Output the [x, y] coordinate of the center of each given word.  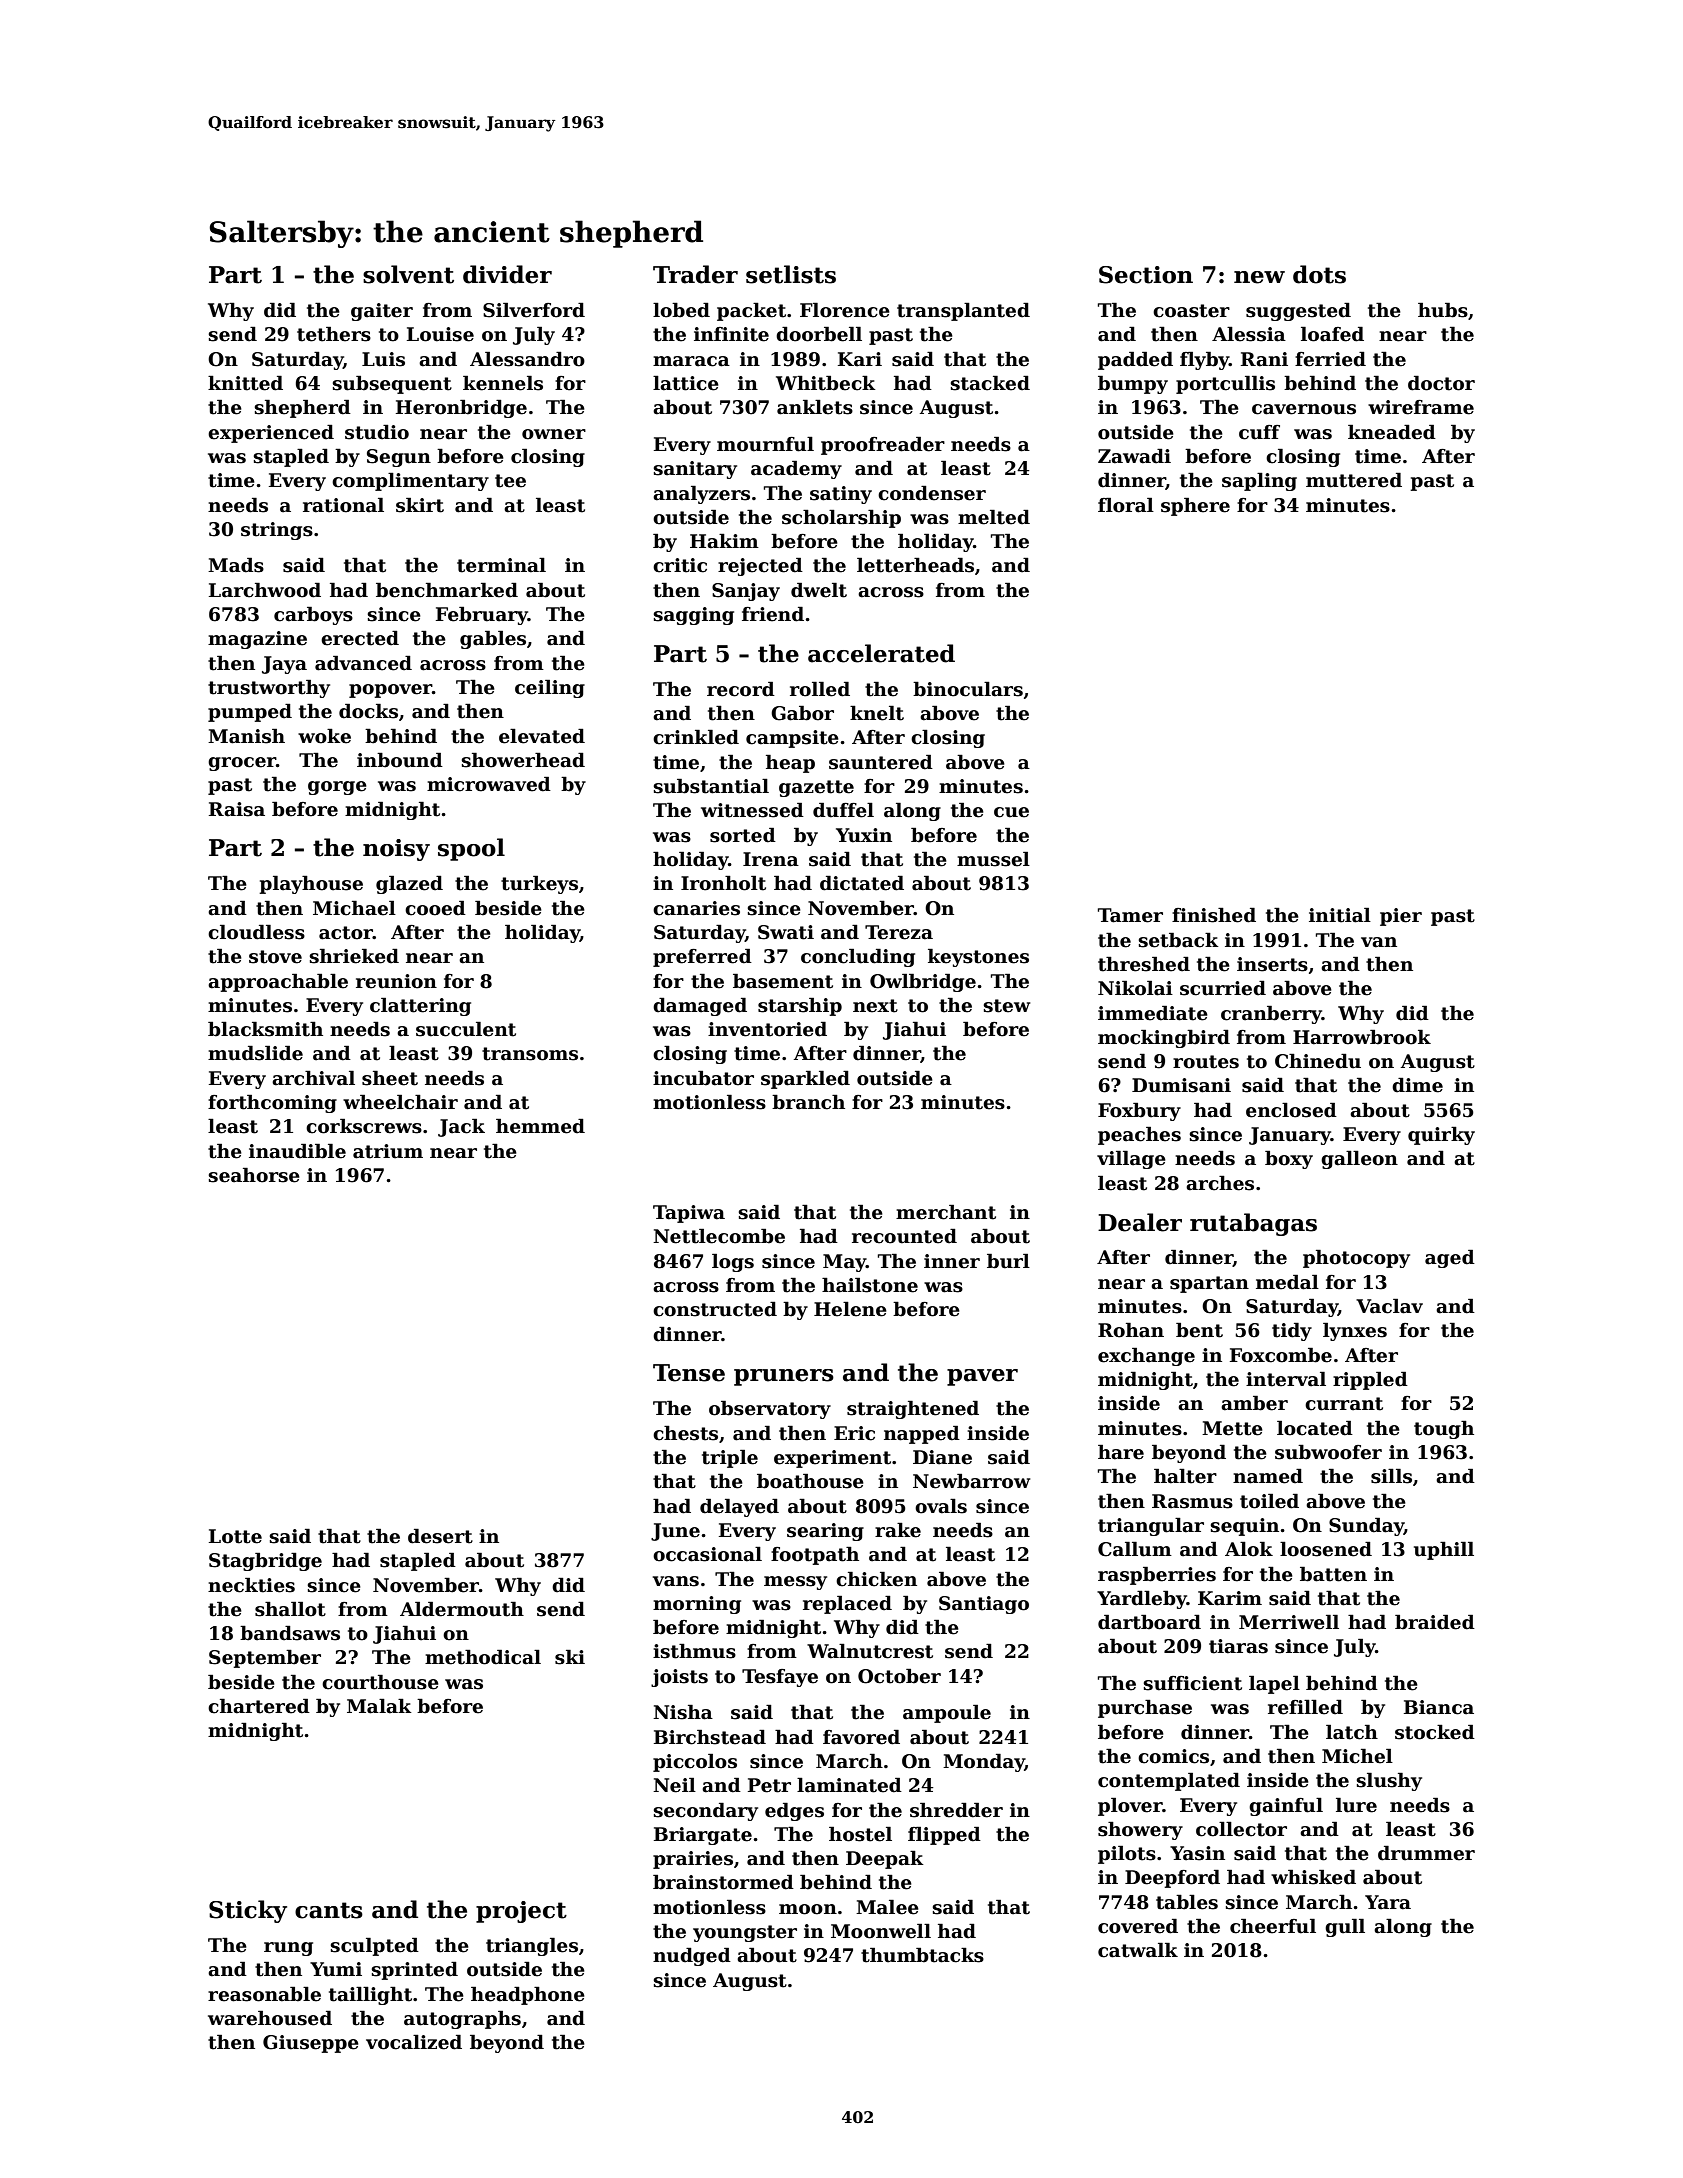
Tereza [899, 932]
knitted [245, 383]
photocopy [1356, 1258]
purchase [1145, 1708]
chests [685, 1433]
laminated [849, 1785]
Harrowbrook [1362, 1037]
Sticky [248, 1911]
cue [1011, 812]
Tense [689, 1373]
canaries [696, 908]
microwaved [489, 784]
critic [680, 565]
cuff [1259, 432]
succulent [466, 1029]
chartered [259, 1706]
